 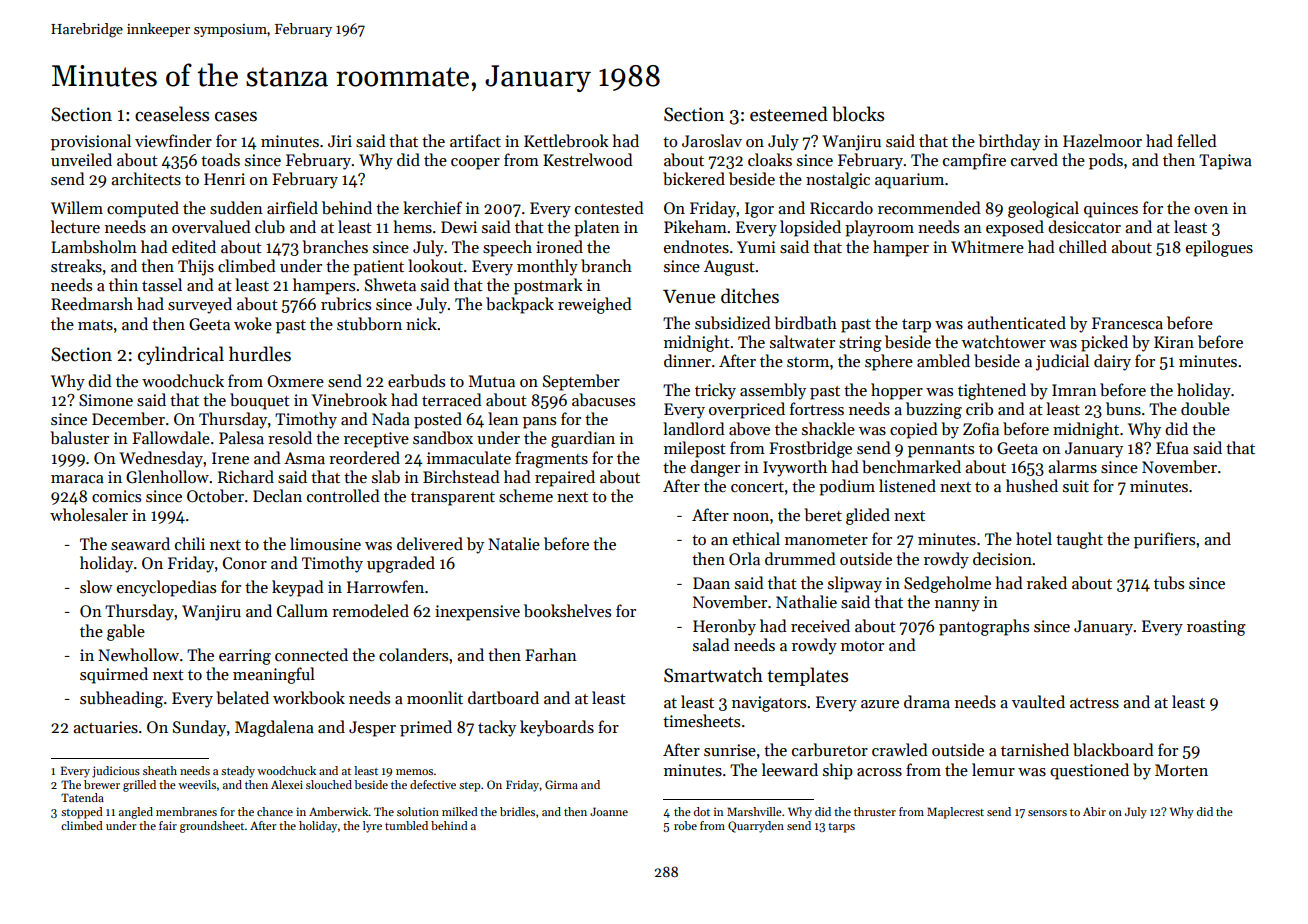 What do you see at coordinates (432, 207) in the page?
I see `kerchief` at bounding box center [432, 207].
